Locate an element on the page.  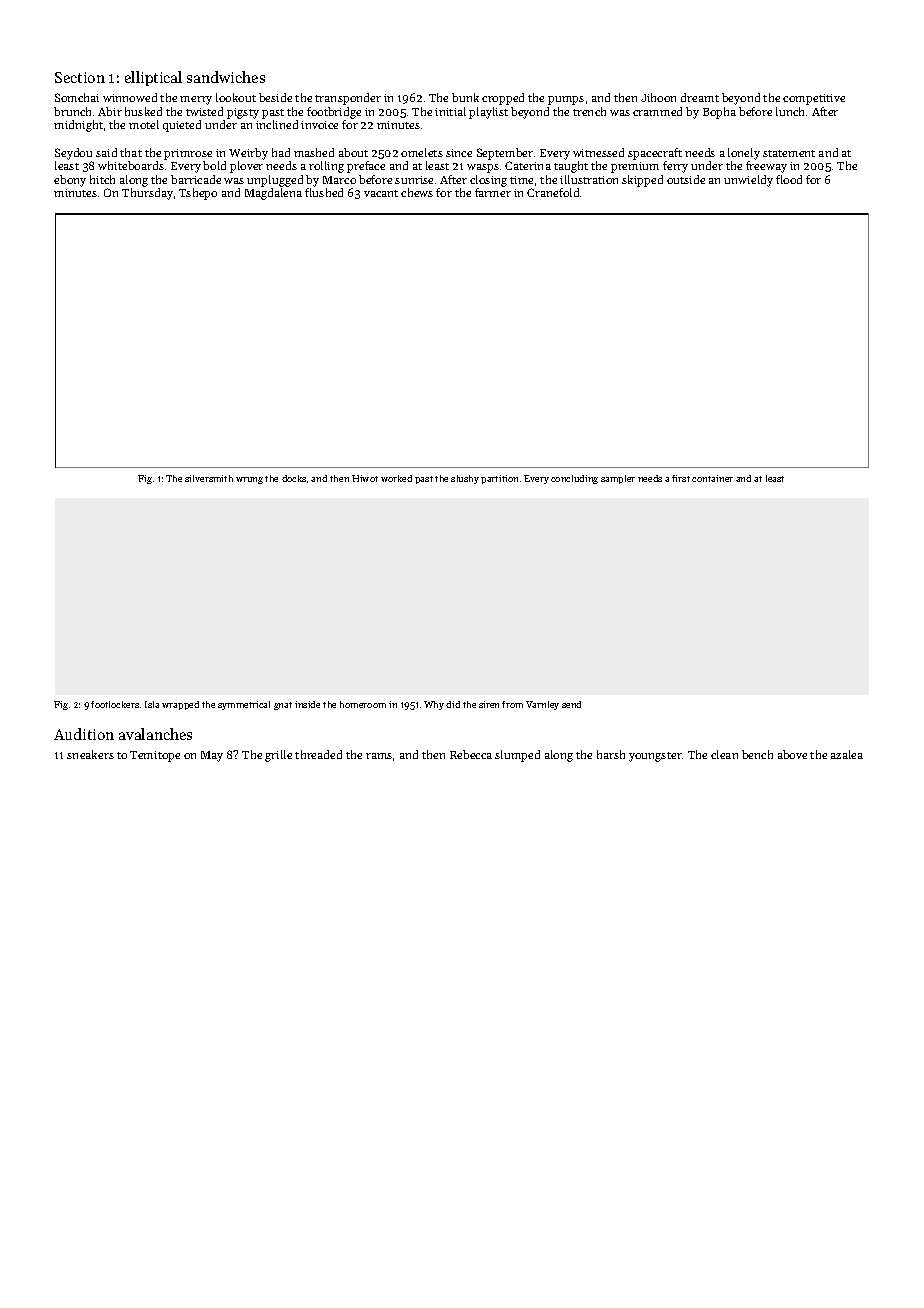
youngster is located at coordinates (655, 757).
